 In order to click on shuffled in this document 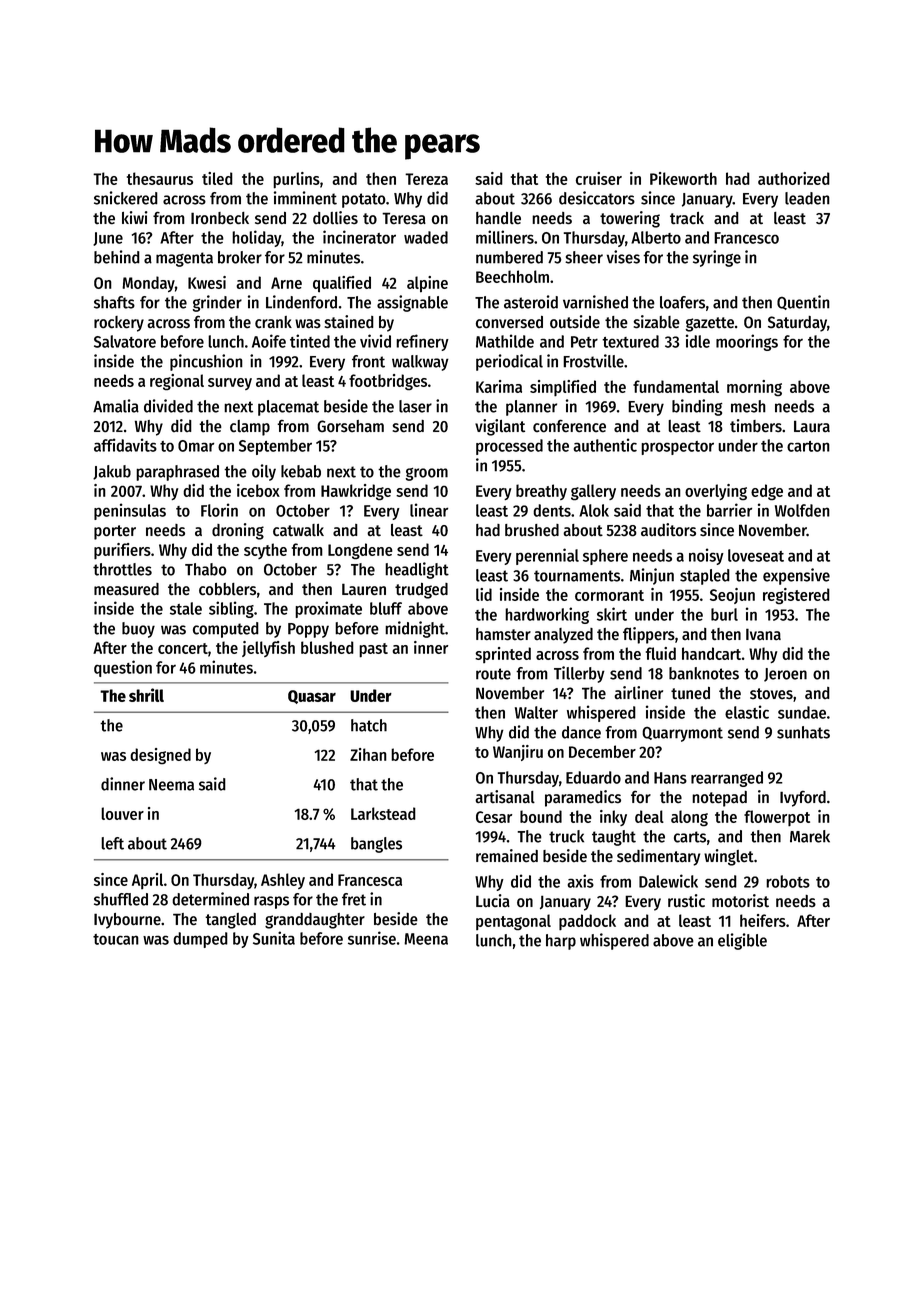, I will do `click(121, 899)`.
